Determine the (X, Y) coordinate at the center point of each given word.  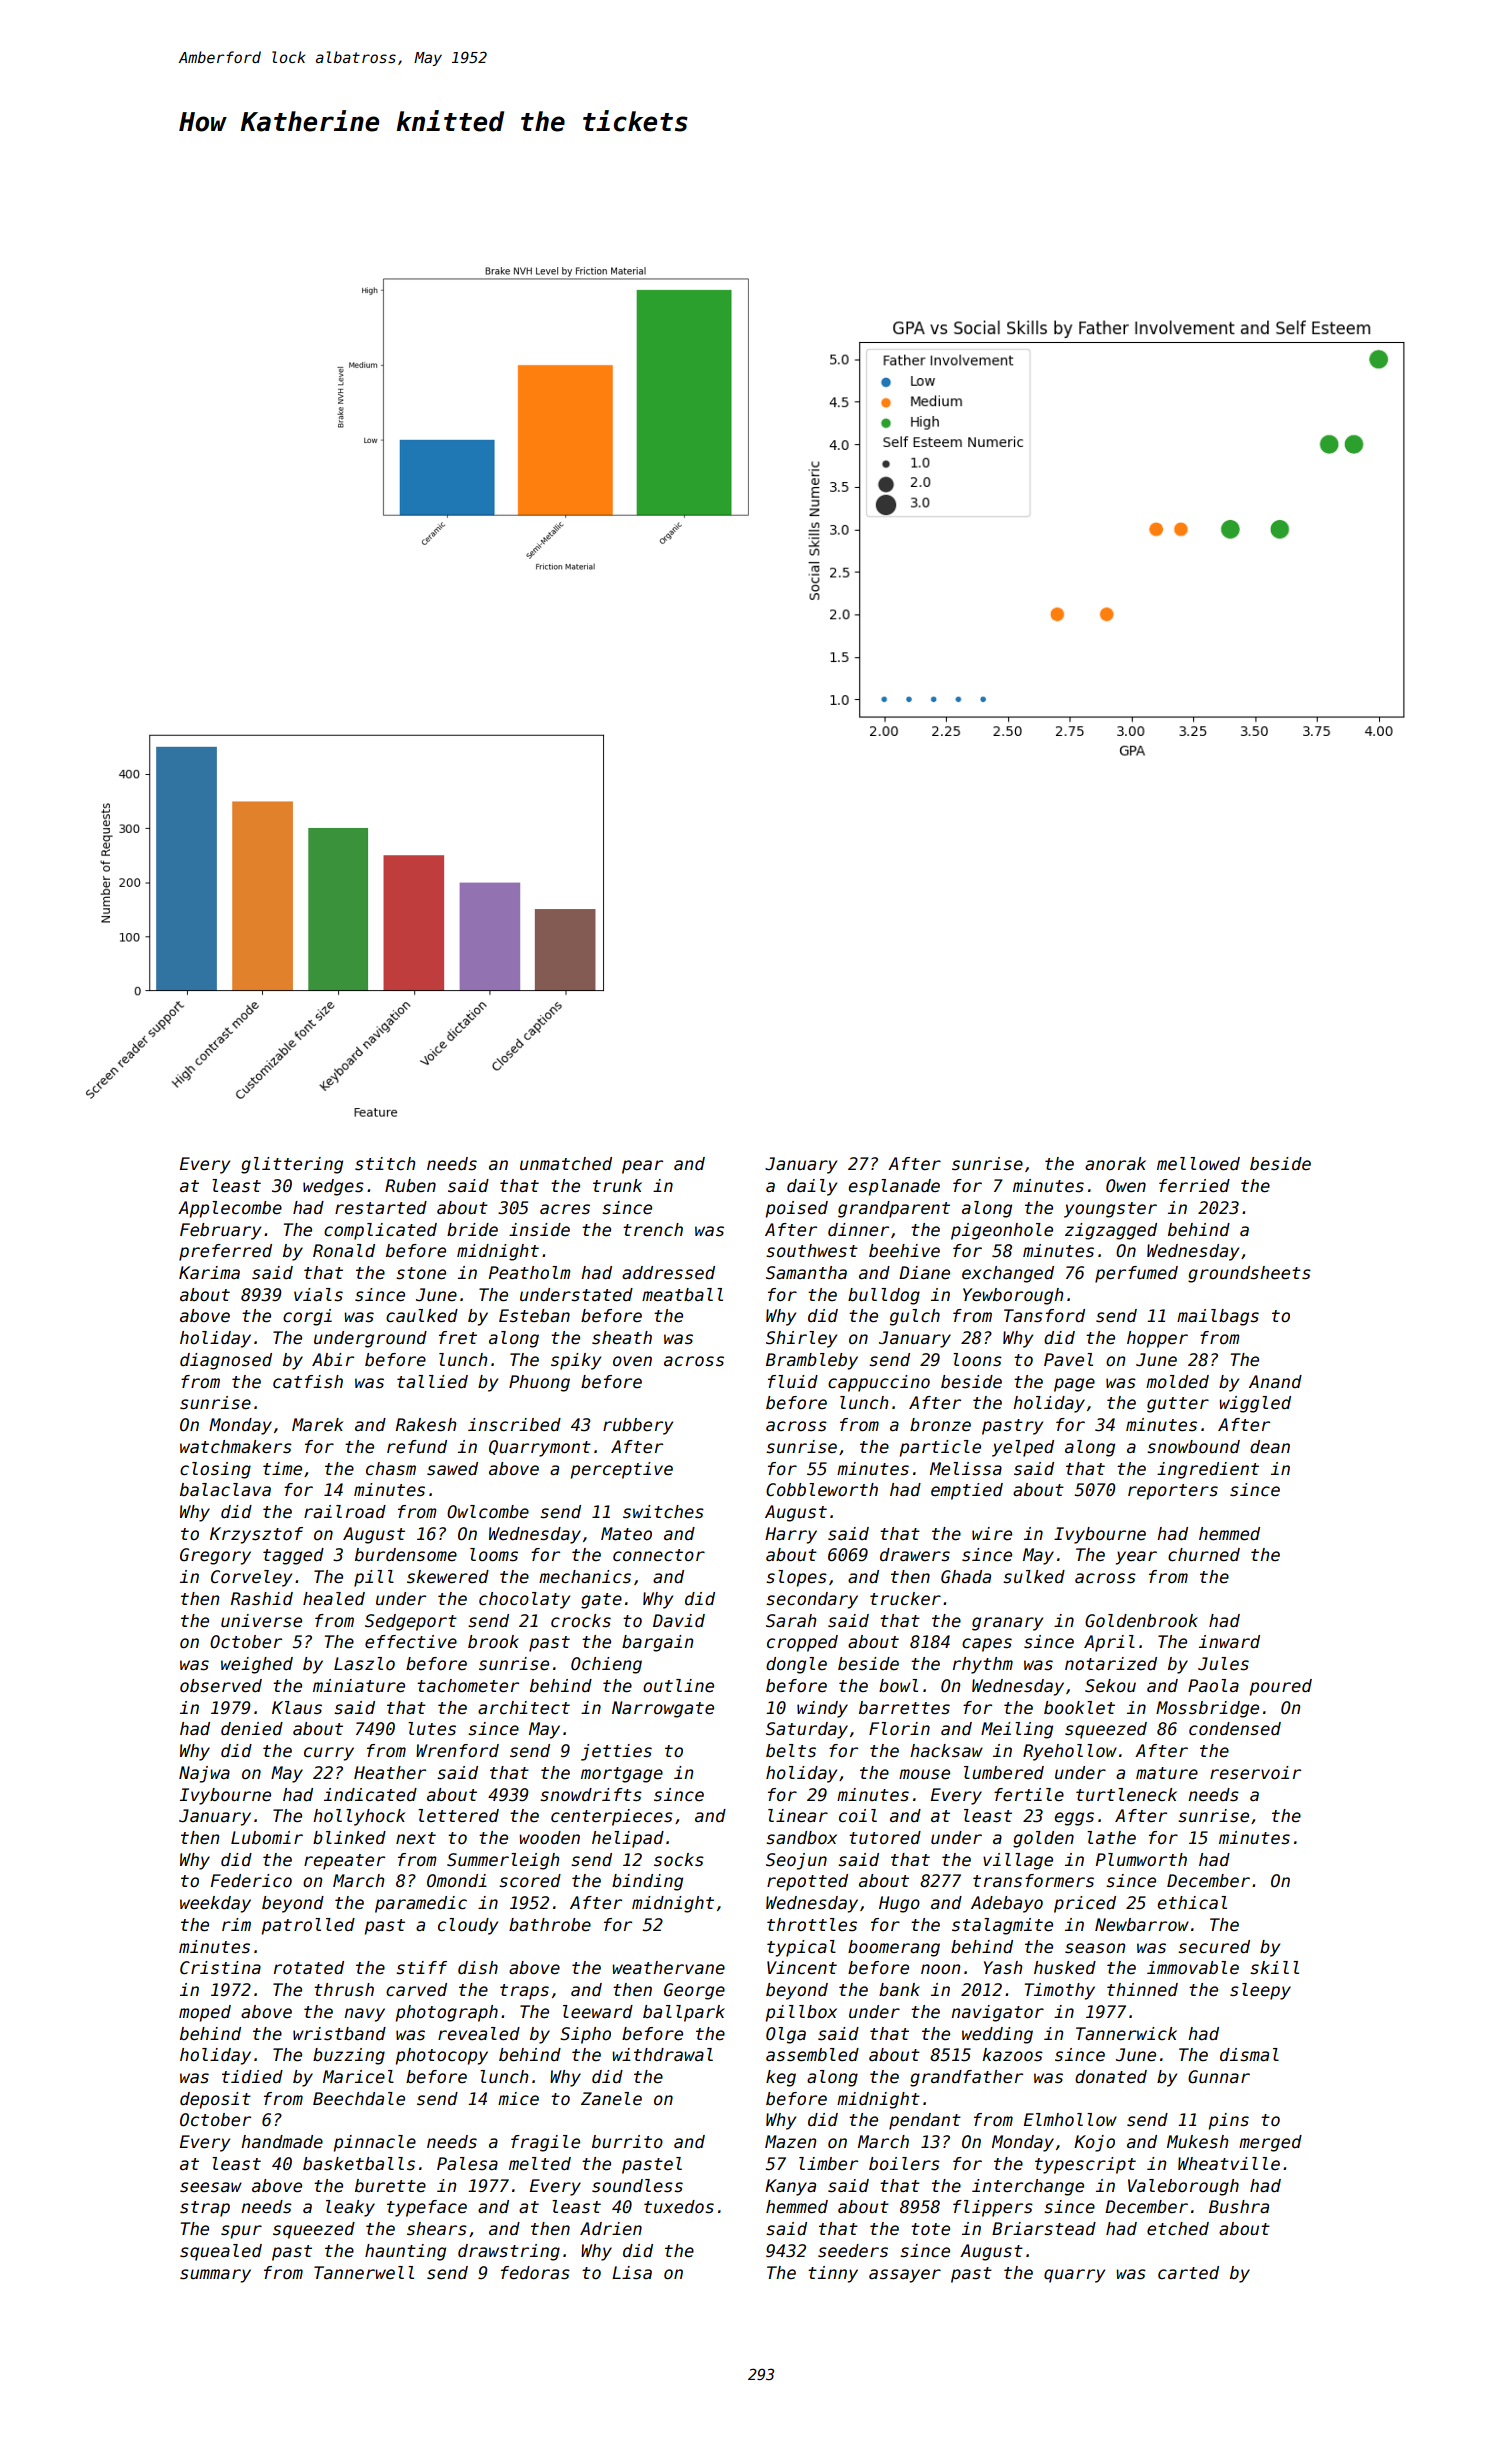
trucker (905, 1599)
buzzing (349, 2056)
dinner (858, 1230)
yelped (1023, 1448)
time (282, 1469)
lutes (432, 1729)
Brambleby (812, 1361)
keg (781, 2078)
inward (1229, 1642)
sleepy (1260, 1991)
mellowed (1198, 1164)
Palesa (467, 2164)
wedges (333, 1187)
